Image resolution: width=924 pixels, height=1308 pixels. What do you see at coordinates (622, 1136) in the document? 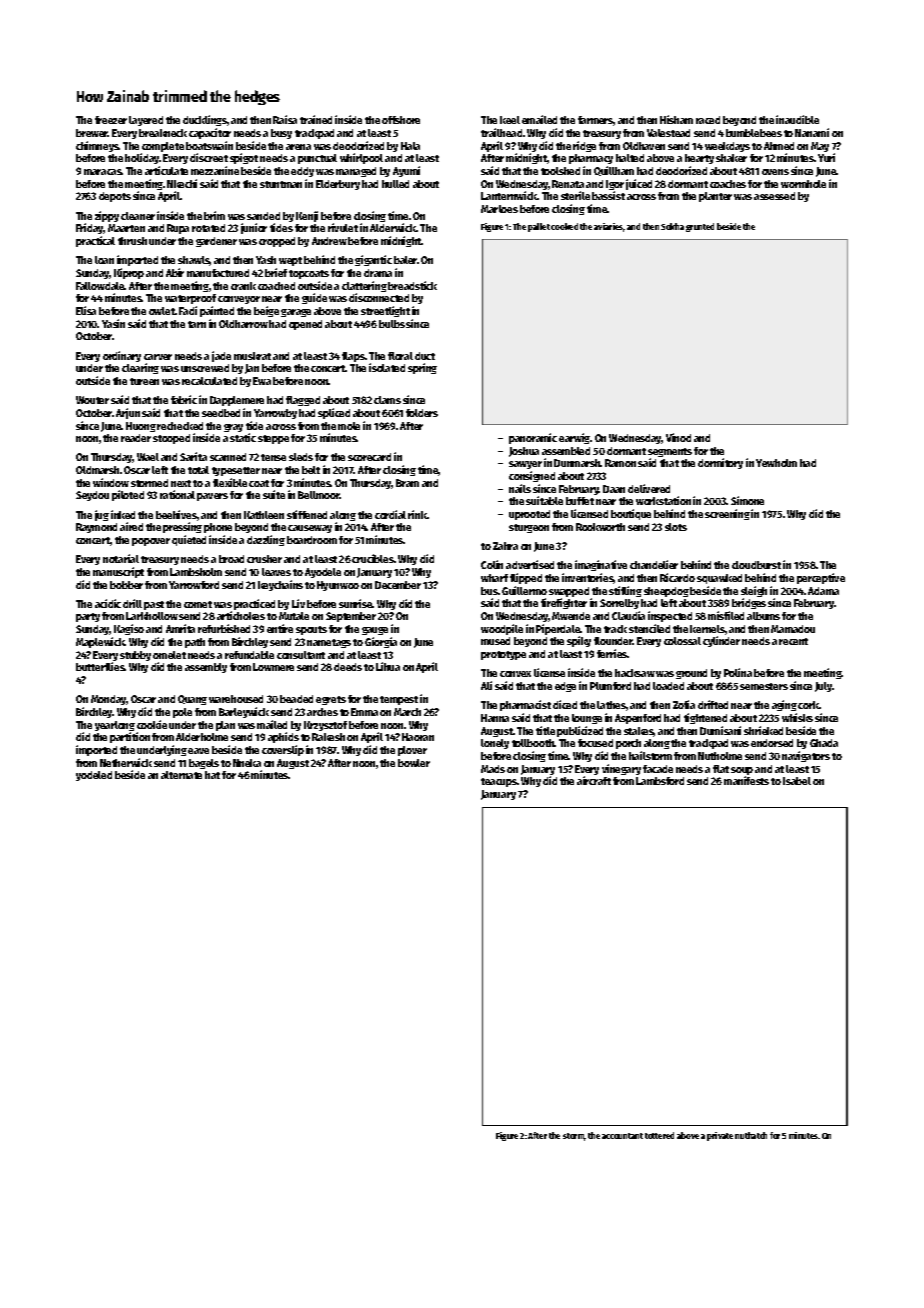
I see `accountant` at bounding box center [622, 1136].
